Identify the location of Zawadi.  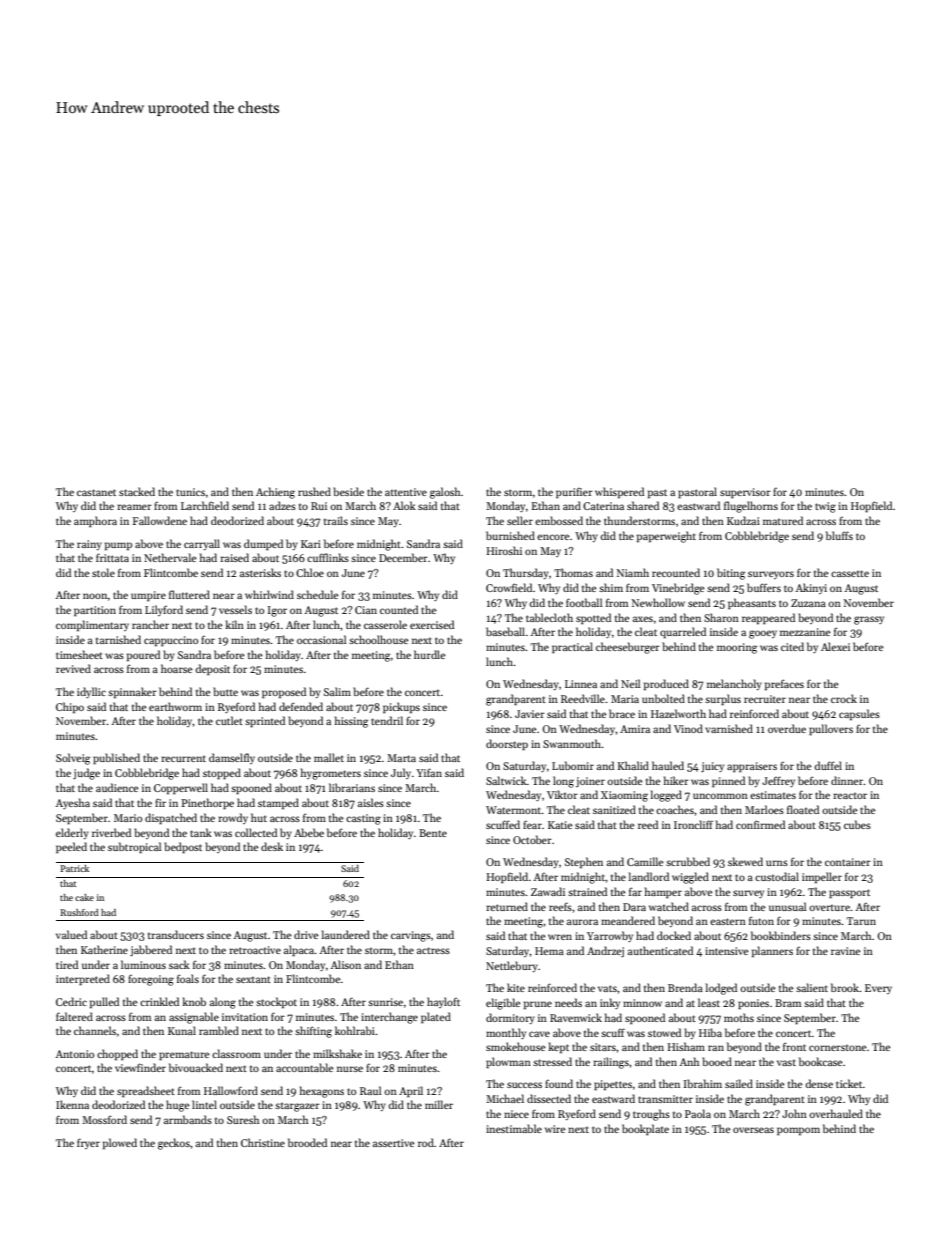
(548, 891).
